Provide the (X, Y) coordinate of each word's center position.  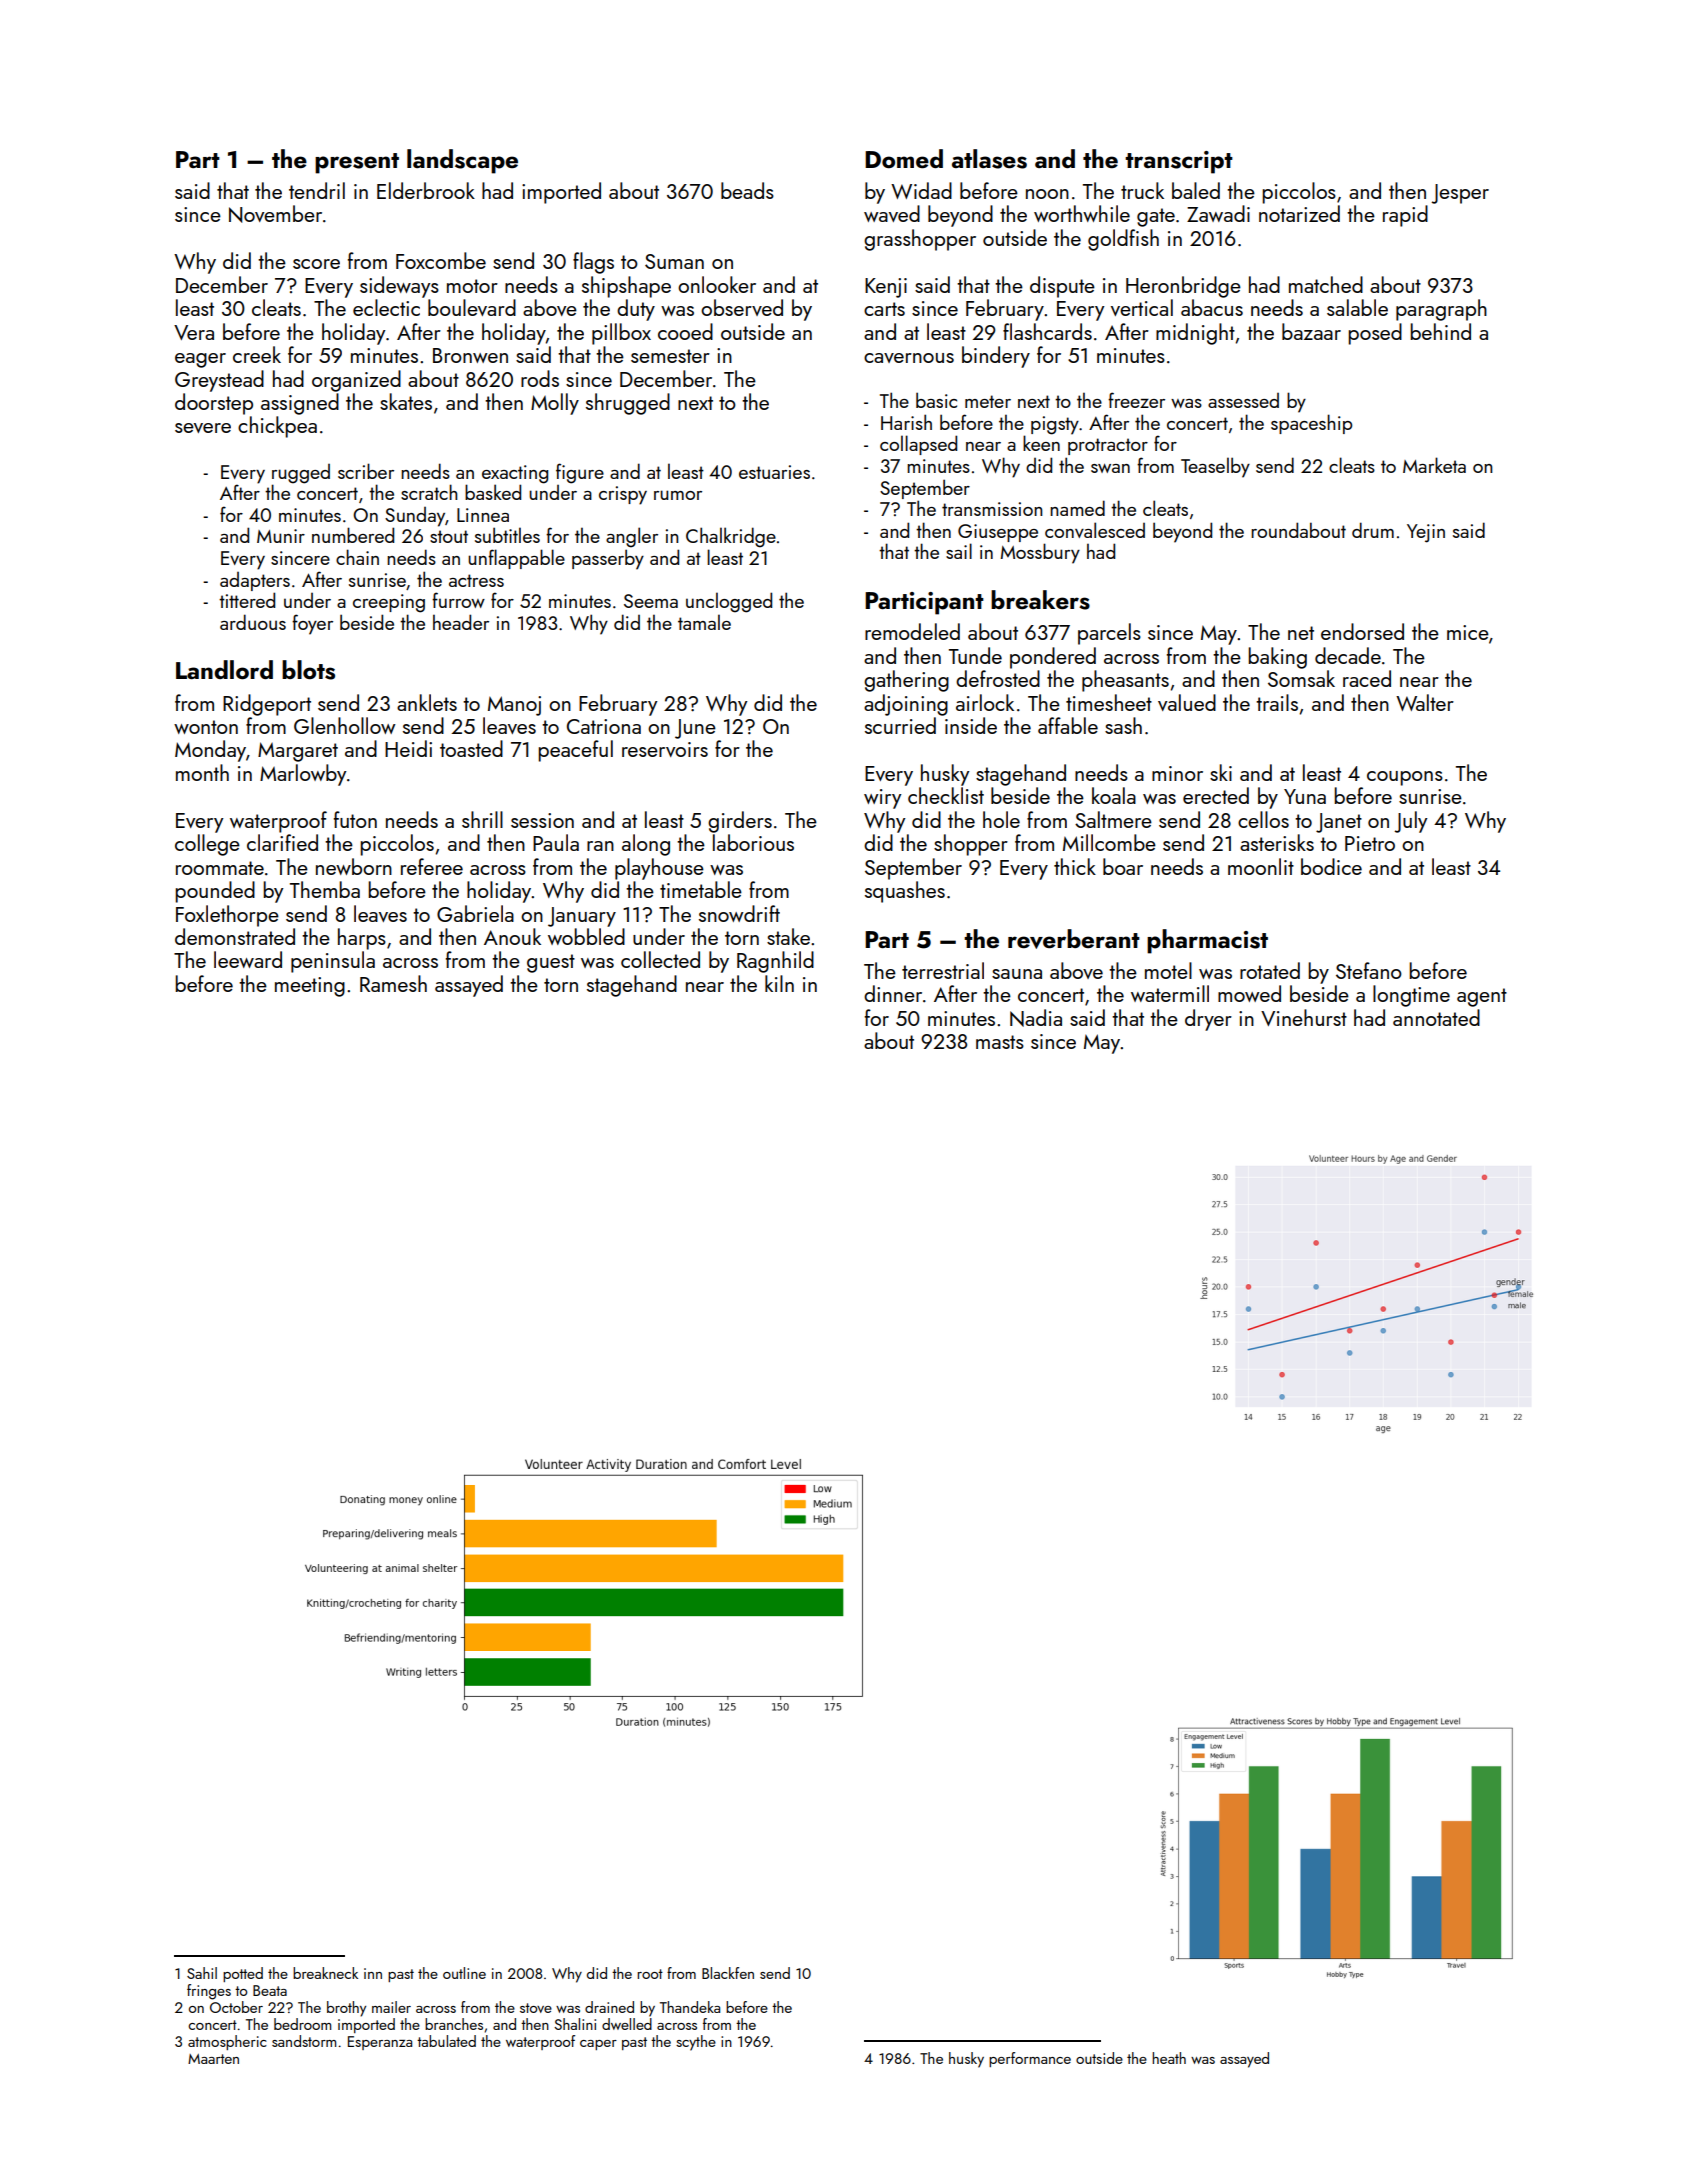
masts (1000, 1042)
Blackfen (728, 1973)
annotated (1436, 1017)
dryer (1208, 1020)
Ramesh (393, 983)
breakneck (325, 1973)
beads (747, 190)
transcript (1179, 162)
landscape (462, 161)
